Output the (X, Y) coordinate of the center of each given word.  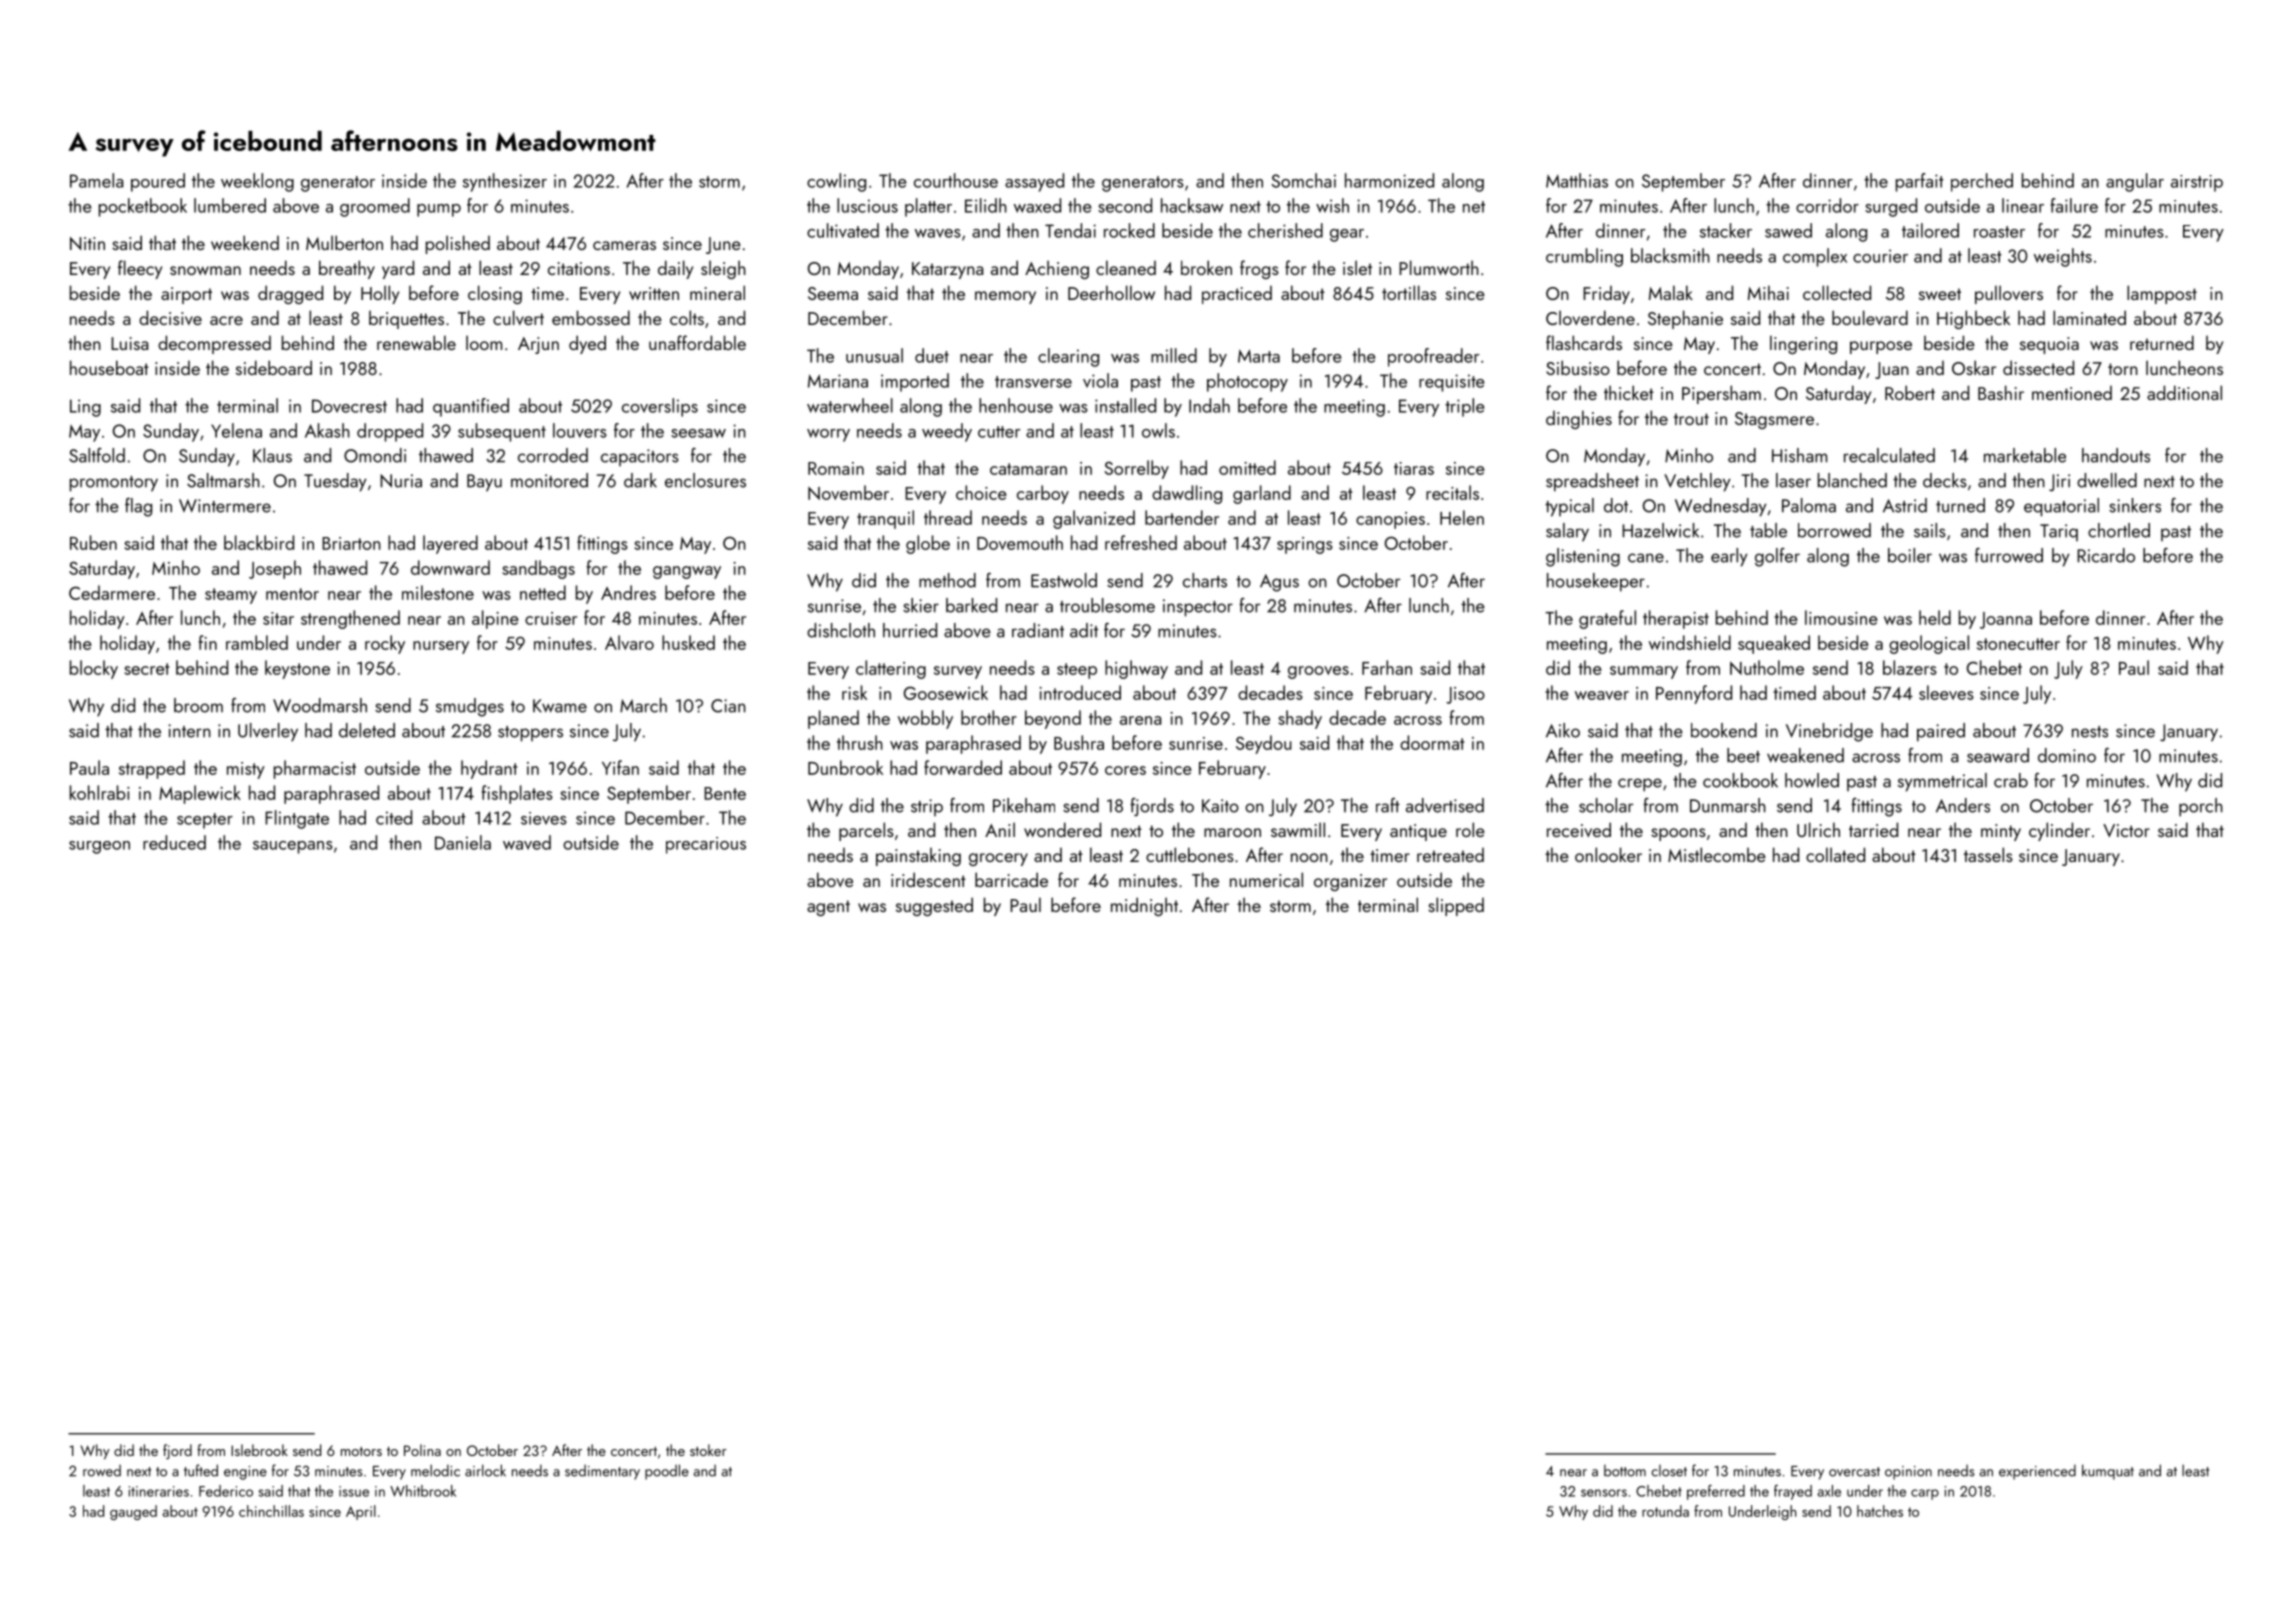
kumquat (2108, 1472)
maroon (1232, 832)
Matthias (1577, 180)
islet (1357, 267)
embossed (591, 317)
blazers (1910, 667)
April (361, 1512)
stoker (708, 1450)
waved (527, 842)
